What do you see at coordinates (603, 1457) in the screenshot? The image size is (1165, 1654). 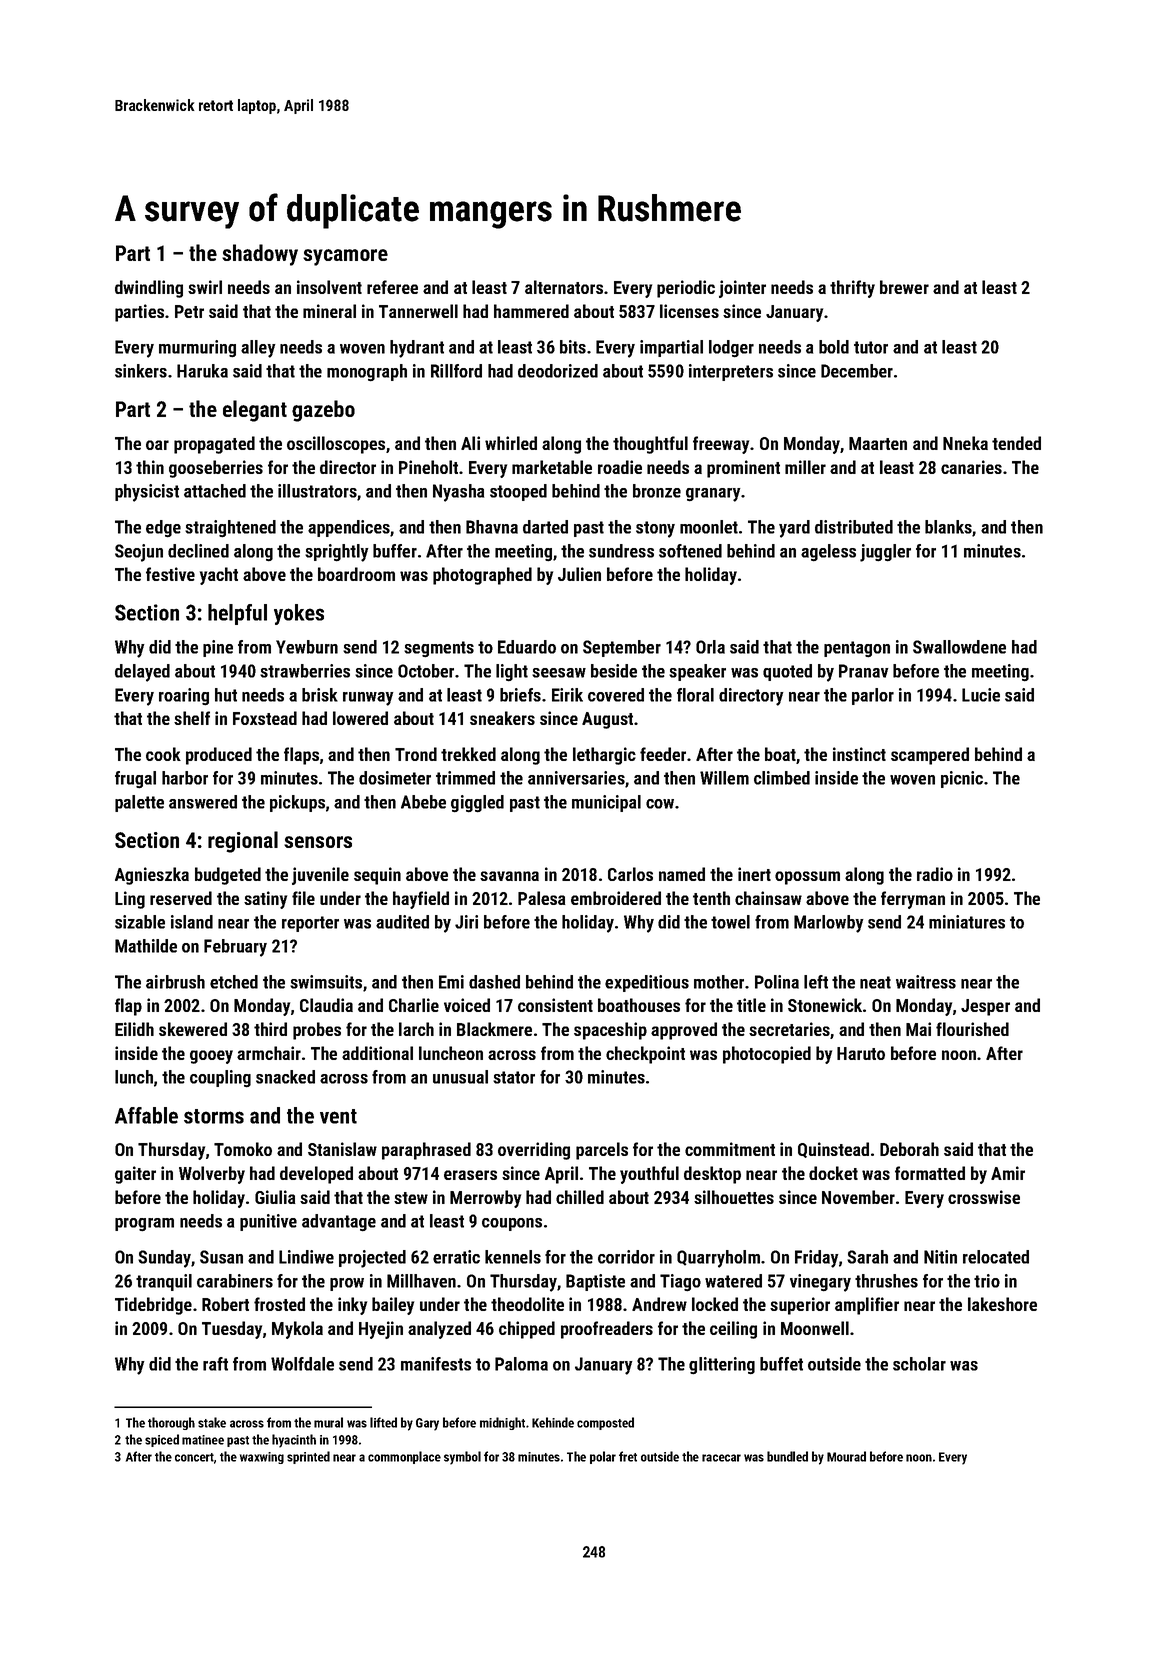 I see `polar` at bounding box center [603, 1457].
